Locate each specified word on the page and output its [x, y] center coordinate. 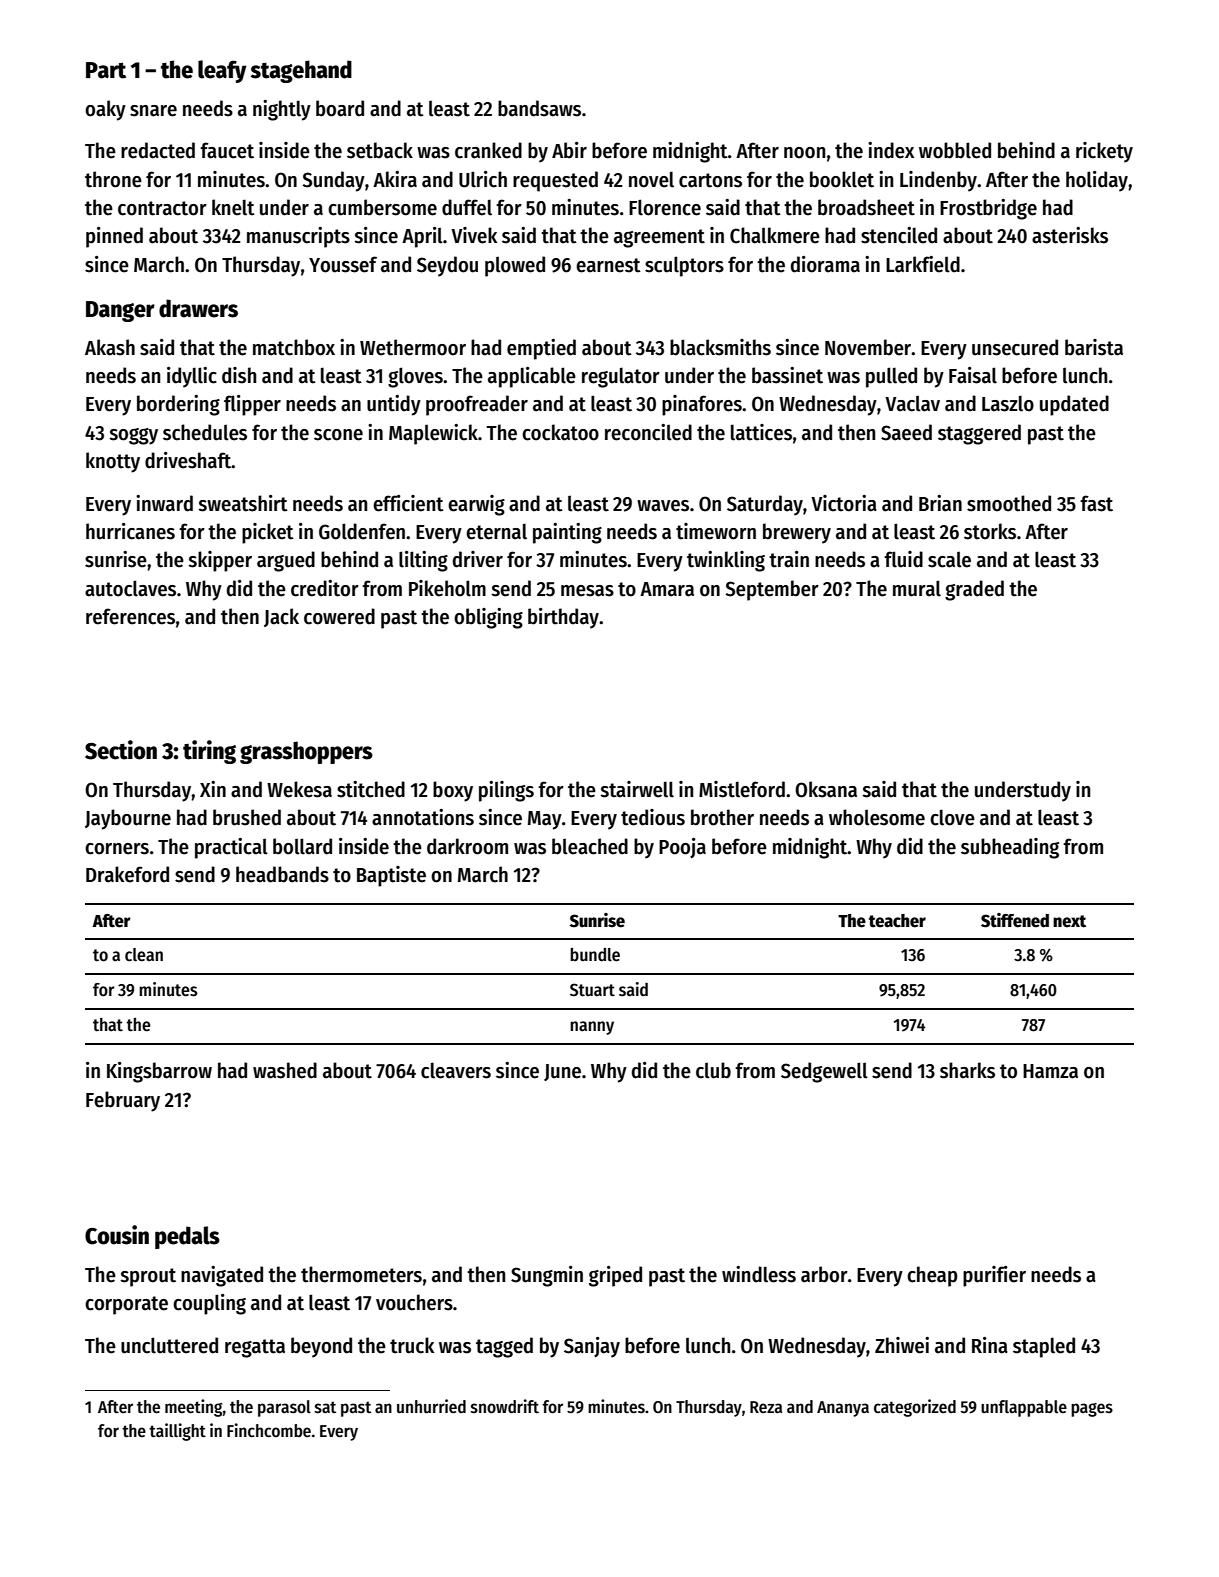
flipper [252, 405]
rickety [1104, 152]
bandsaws [539, 108]
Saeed [906, 432]
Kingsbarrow [159, 1072]
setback [380, 150]
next [1069, 921]
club [713, 1070]
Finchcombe [269, 1430]
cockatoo [560, 432]
